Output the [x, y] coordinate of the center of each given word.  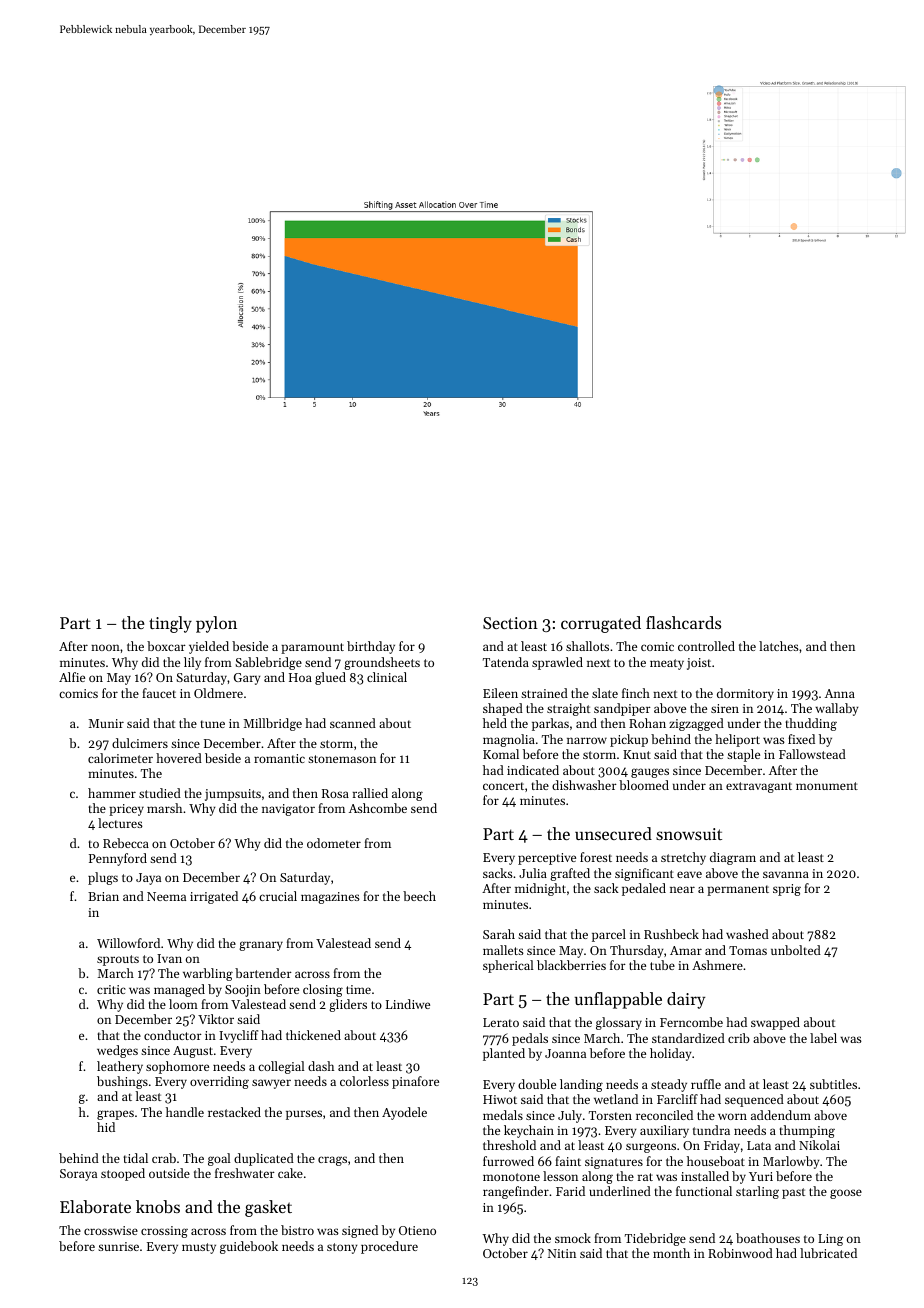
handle [185, 1112]
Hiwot [500, 1099]
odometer [334, 843]
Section [510, 623]
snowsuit [689, 834]
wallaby [837, 709]
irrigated [214, 897]
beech [419, 896]
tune [212, 724]
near [682, 889]
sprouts [118, 960]
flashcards [683, 622]
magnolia [509, 740]
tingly [170, 624]
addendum [781, 1115]
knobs [158, 1206]
